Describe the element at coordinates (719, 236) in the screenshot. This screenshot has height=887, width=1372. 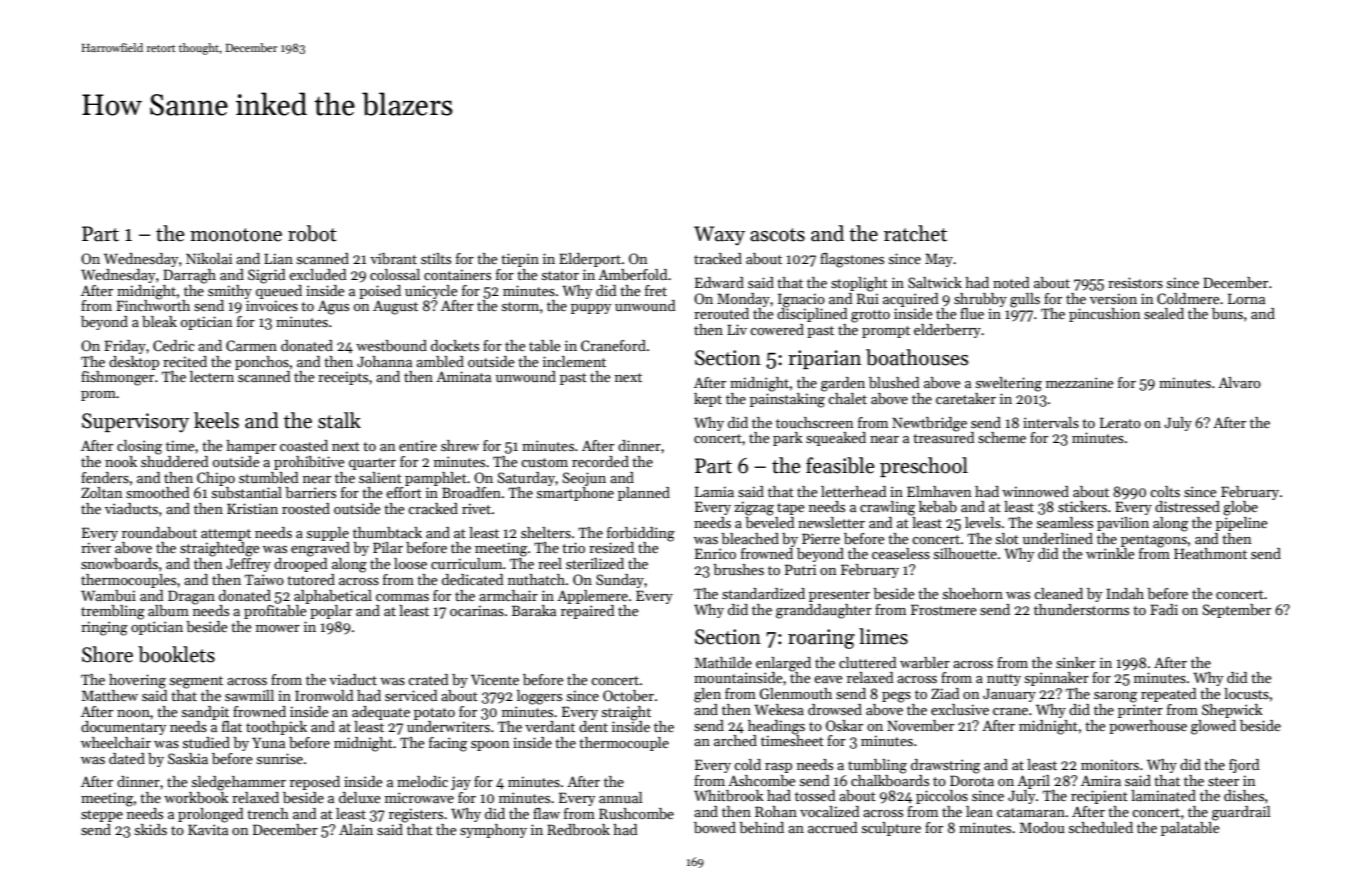
I see `Waxy` at that location.
